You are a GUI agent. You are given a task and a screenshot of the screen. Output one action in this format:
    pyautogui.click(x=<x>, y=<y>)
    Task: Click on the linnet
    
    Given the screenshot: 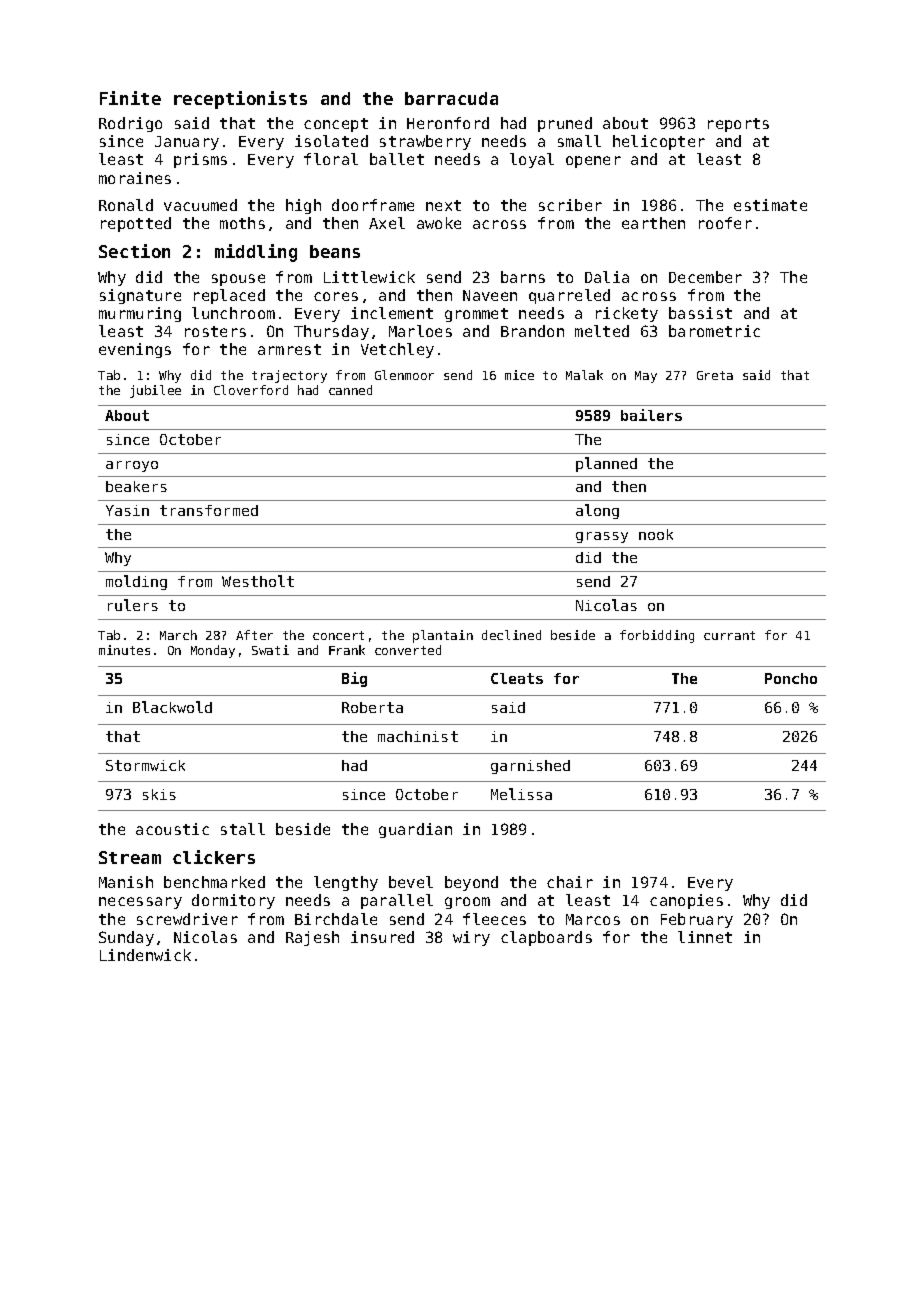 What is the action you would take?
    pyautogui.click(x=705, y=937)
